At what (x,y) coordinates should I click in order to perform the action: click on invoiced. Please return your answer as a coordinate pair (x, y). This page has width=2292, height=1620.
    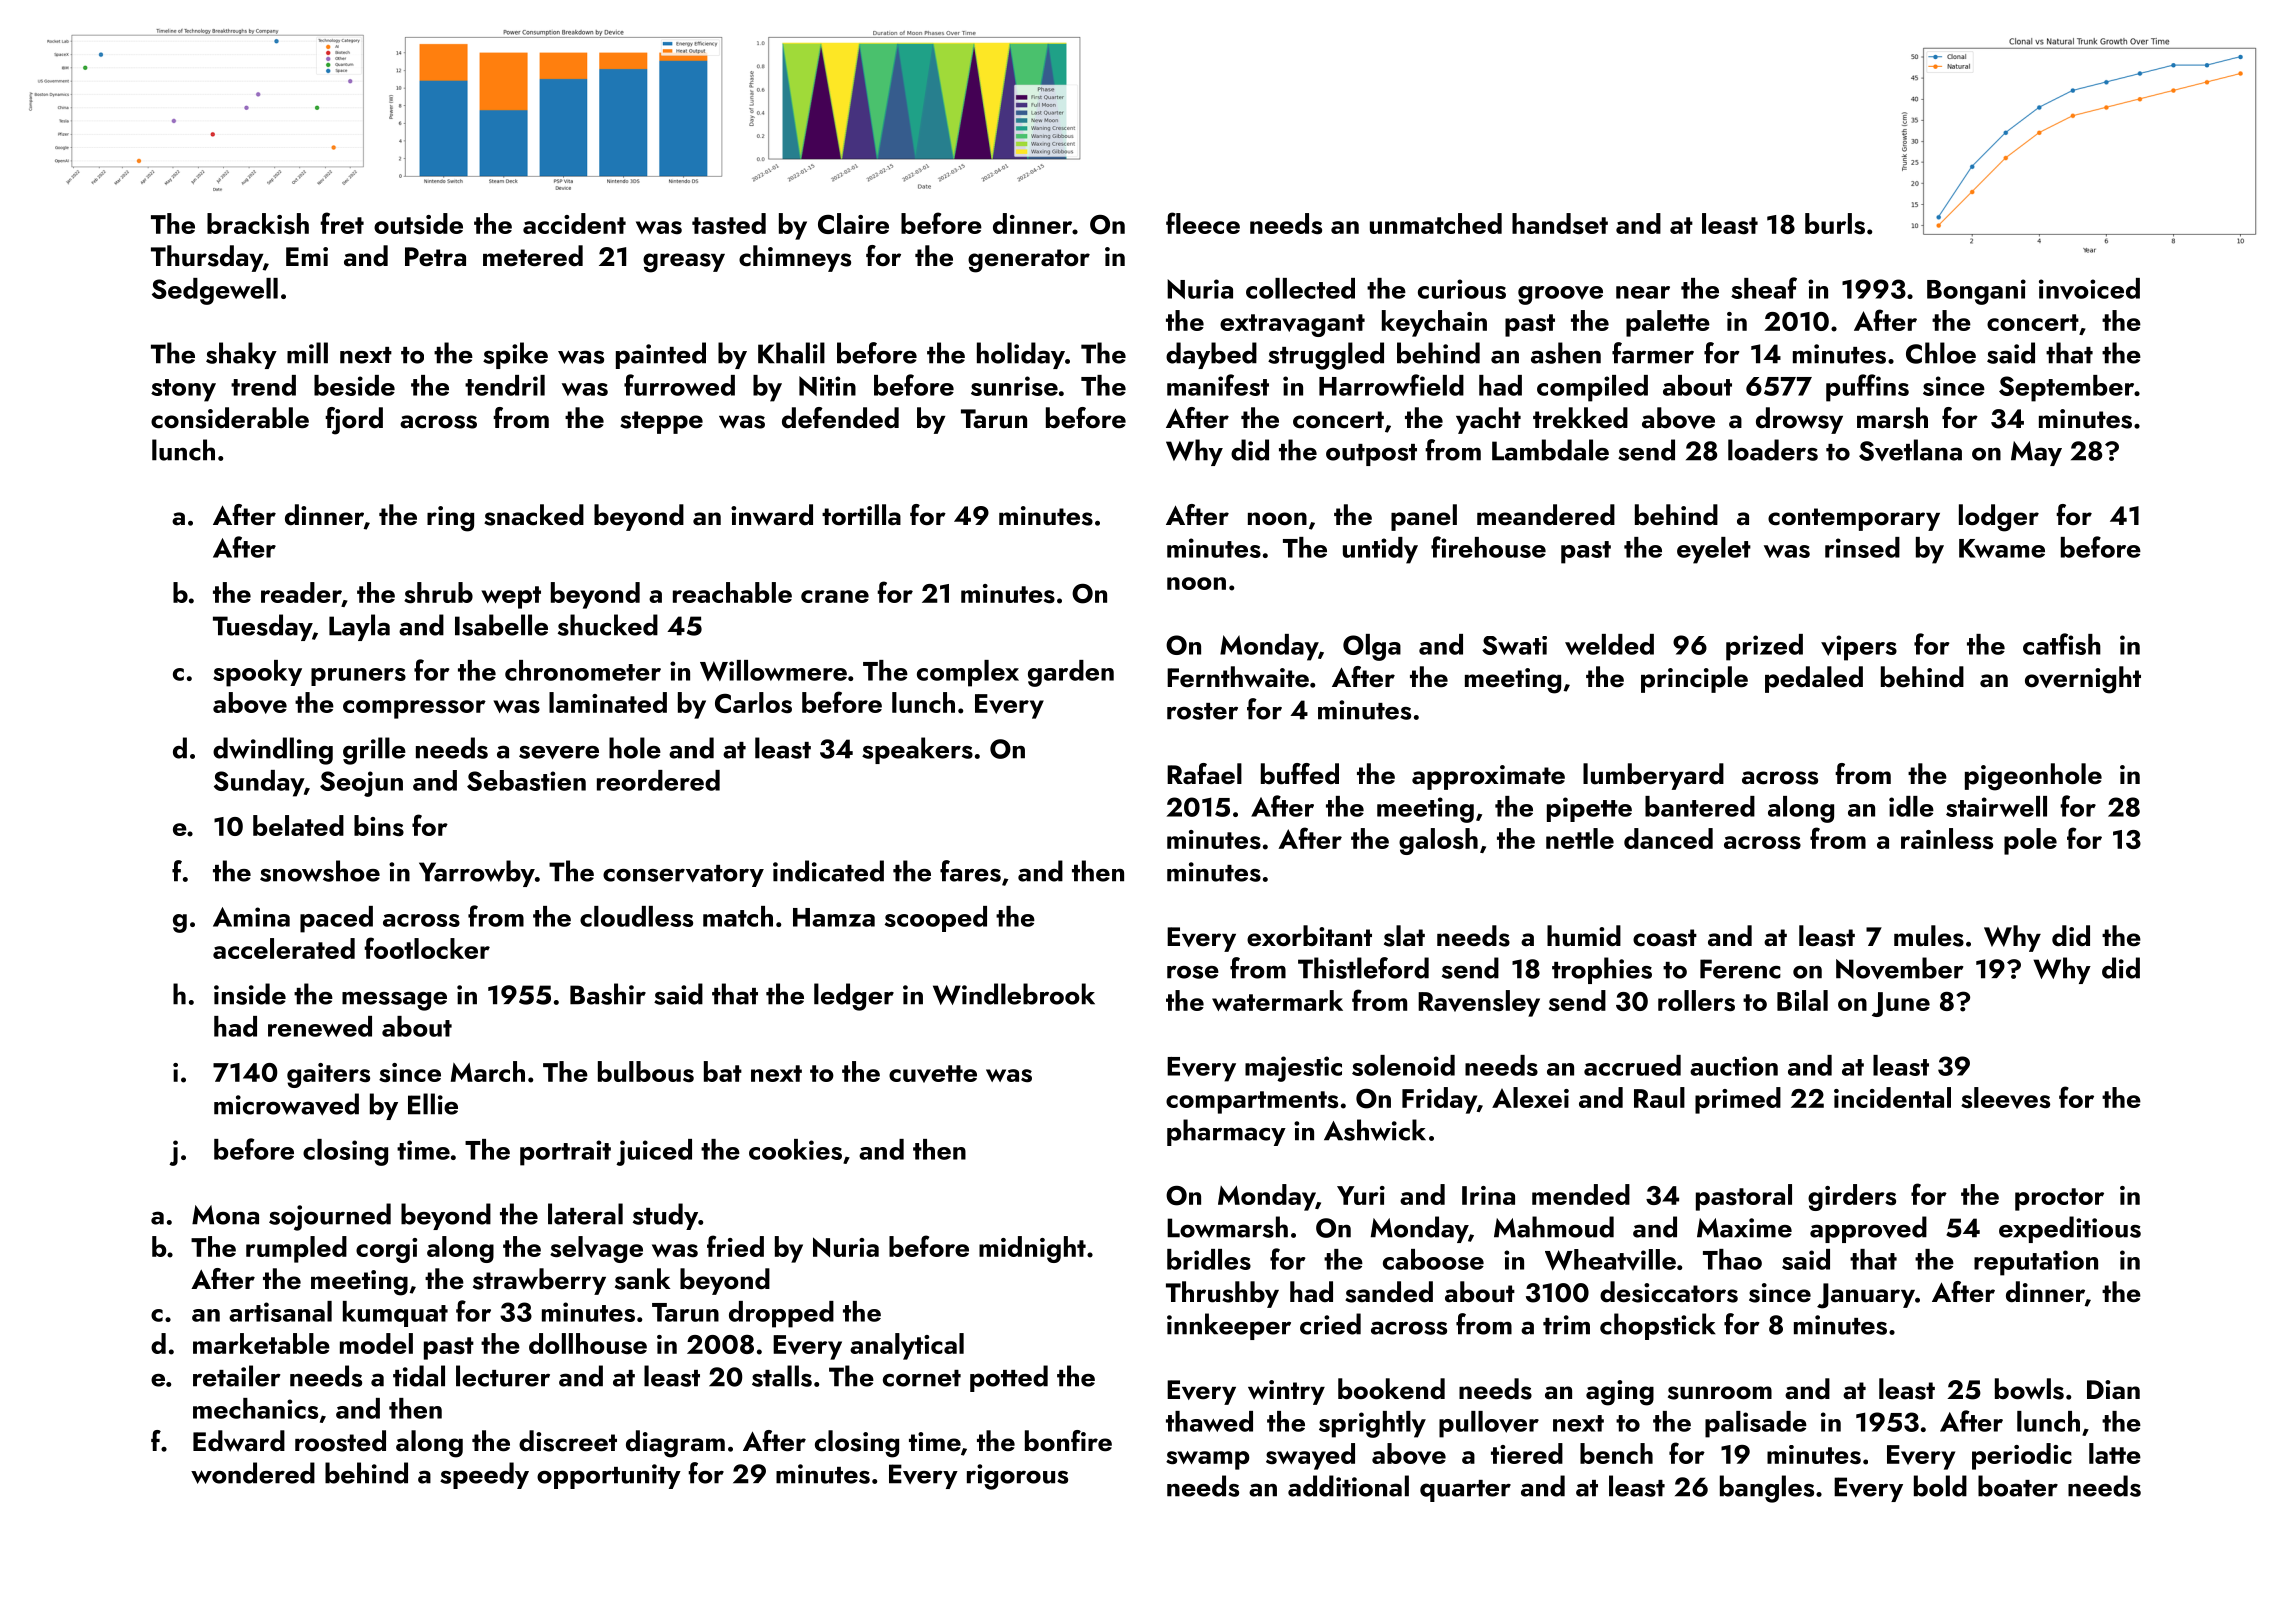
    Looking at the image, I should click on (2089, 288).
